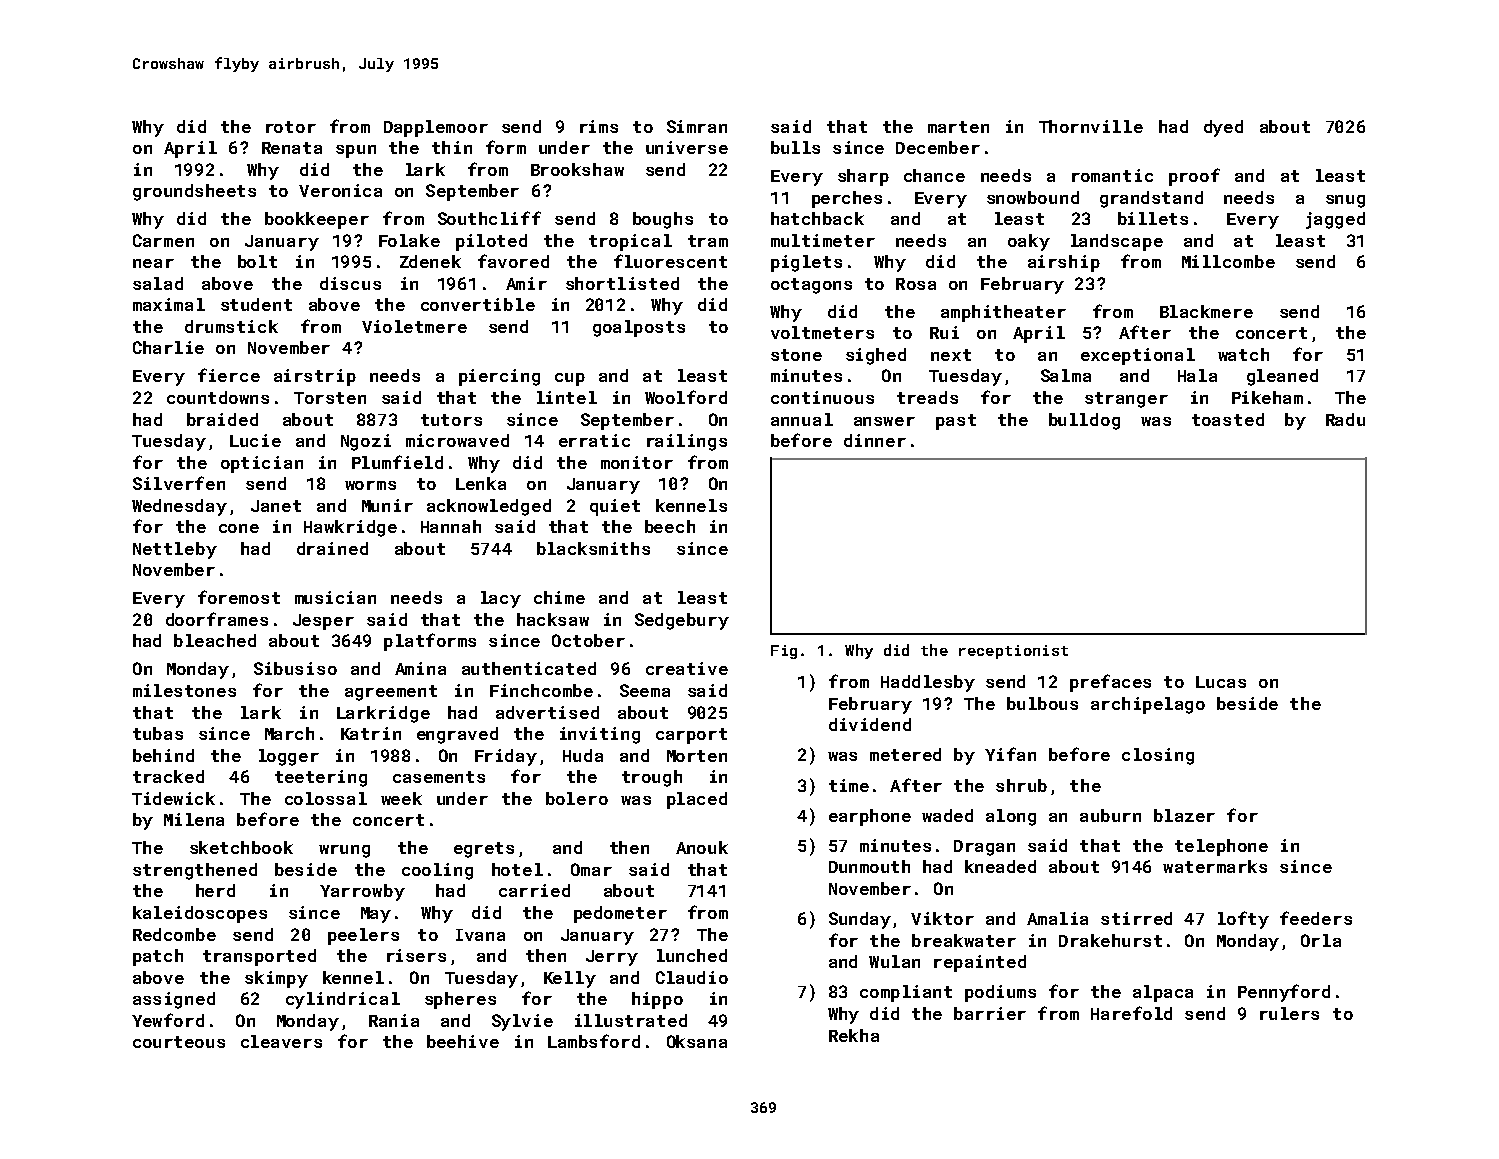  What do you see at coordinates (1221, 682) in the image?
I see `Lucas` at bounding box center [1221, 682].
